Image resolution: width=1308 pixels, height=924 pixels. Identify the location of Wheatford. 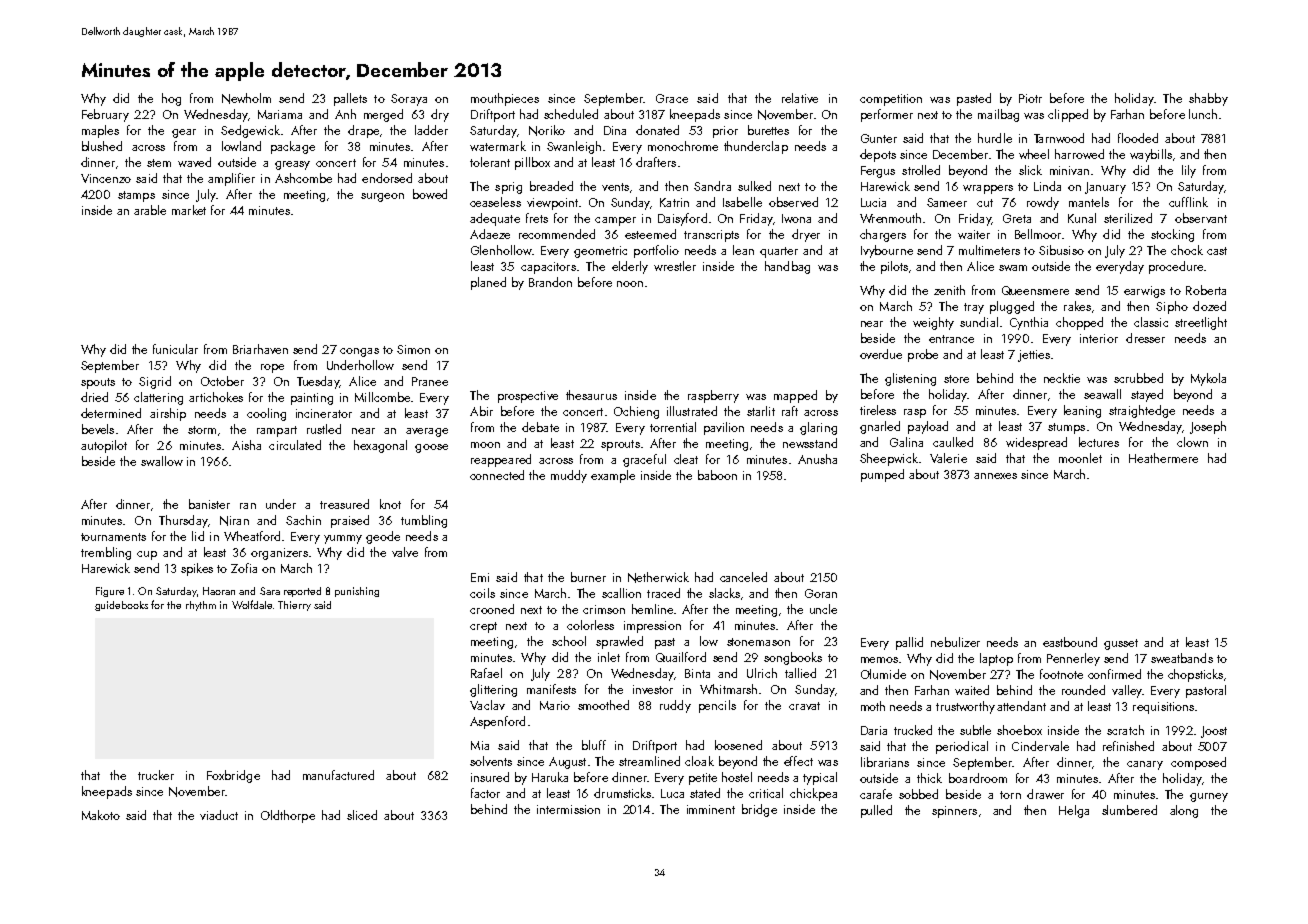
(252, 536).
